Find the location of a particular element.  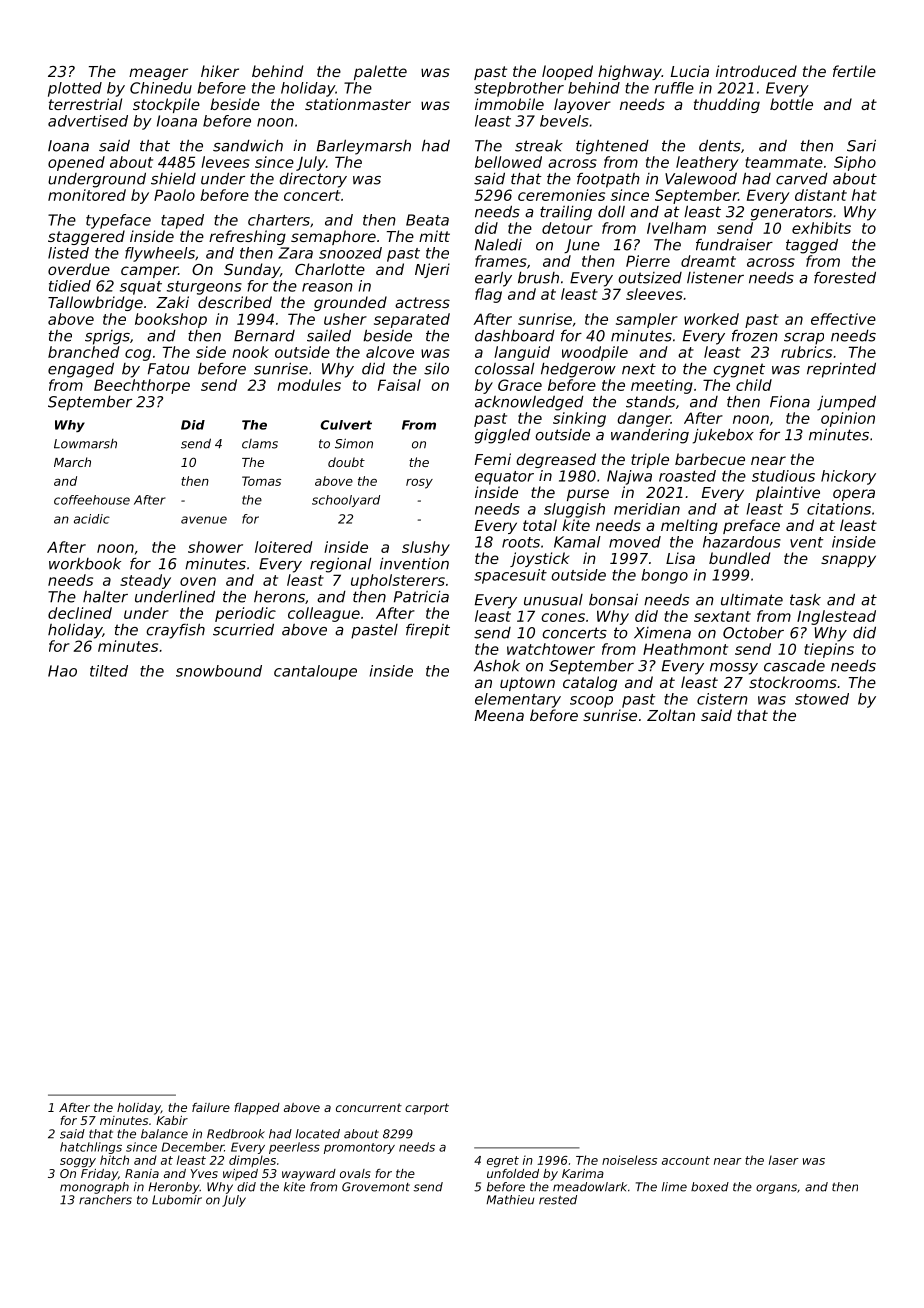

Heathmont is located at coordinates (685, 649).
